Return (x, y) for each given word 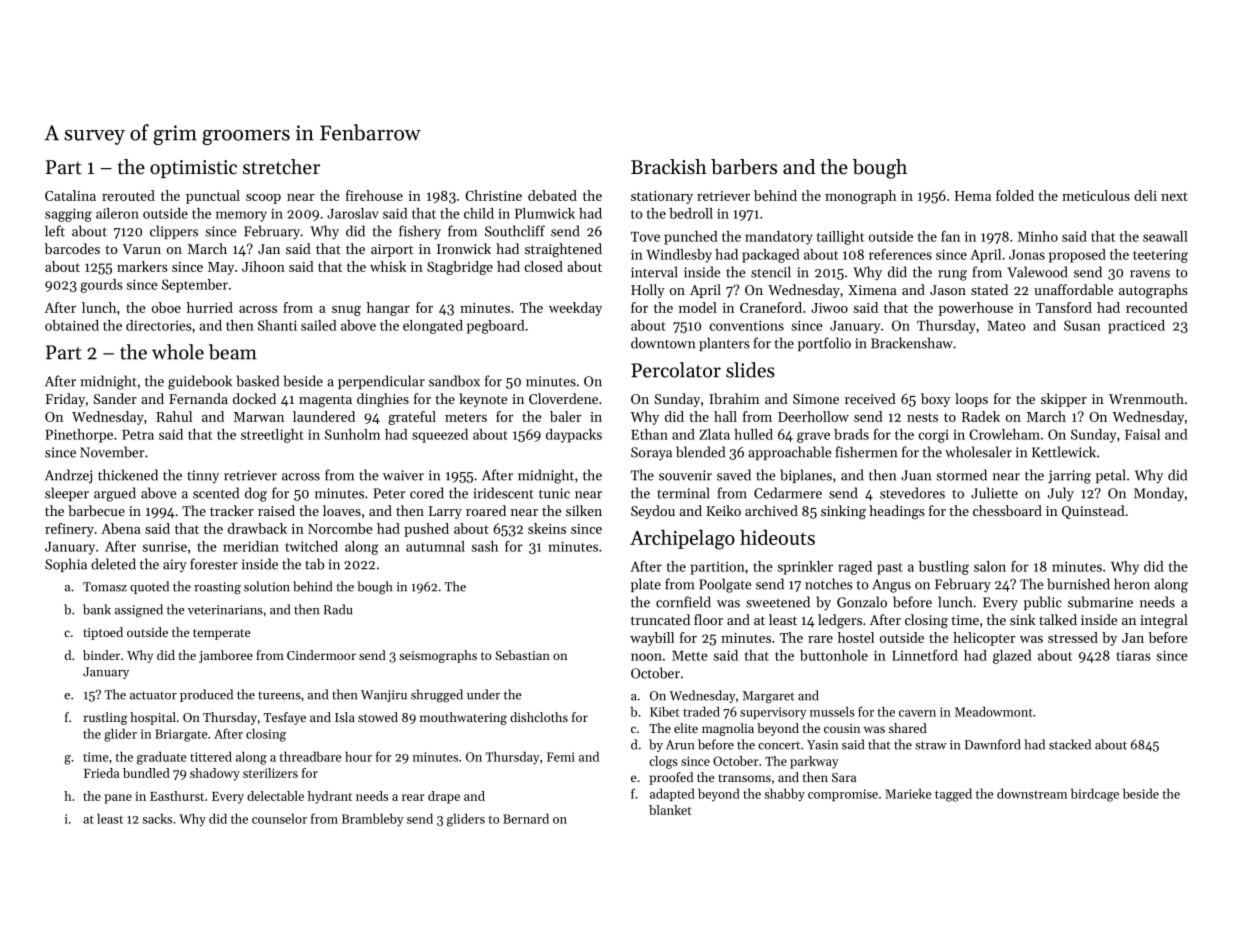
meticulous (1096, 195)
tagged (953, 795)
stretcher (281, 167)
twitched (312, 546)
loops (971, 400)
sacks (157, 818)
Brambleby (373, 820)
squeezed (440, 436)
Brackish (669, 167)
